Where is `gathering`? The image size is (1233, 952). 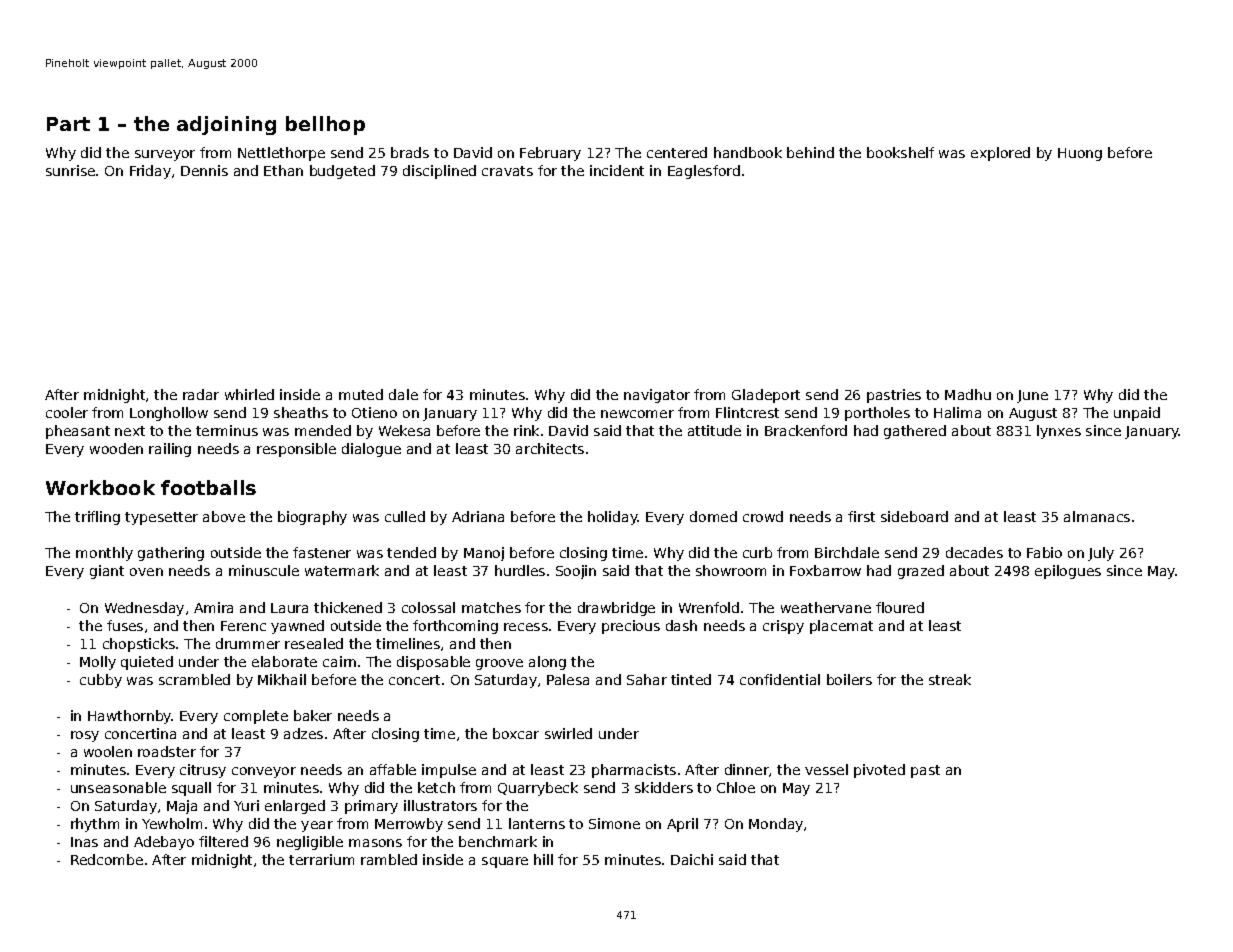
gathering is located at coordinates (171, 554).
